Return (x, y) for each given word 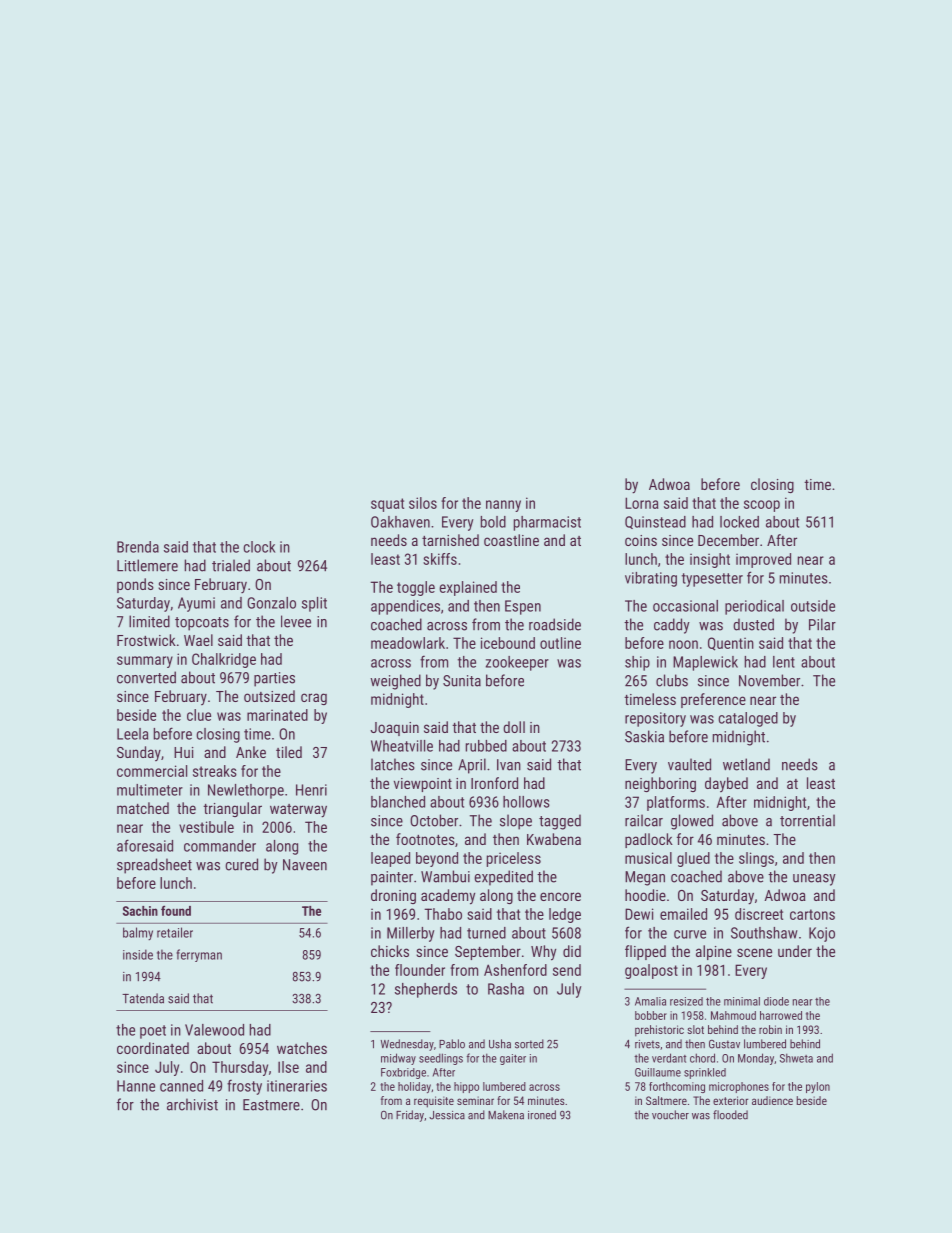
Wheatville (402, 746)
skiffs (440, 559)
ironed (542, 1115)
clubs (672, 680)
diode (776, 1001)
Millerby (410, 934)
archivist (192, 1104)
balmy (138, 934)
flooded (730, 1115)
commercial (152, 771)
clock (259, 547)
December (728, 540)
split (314, 604)
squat (387, 505)
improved (763, 560)
